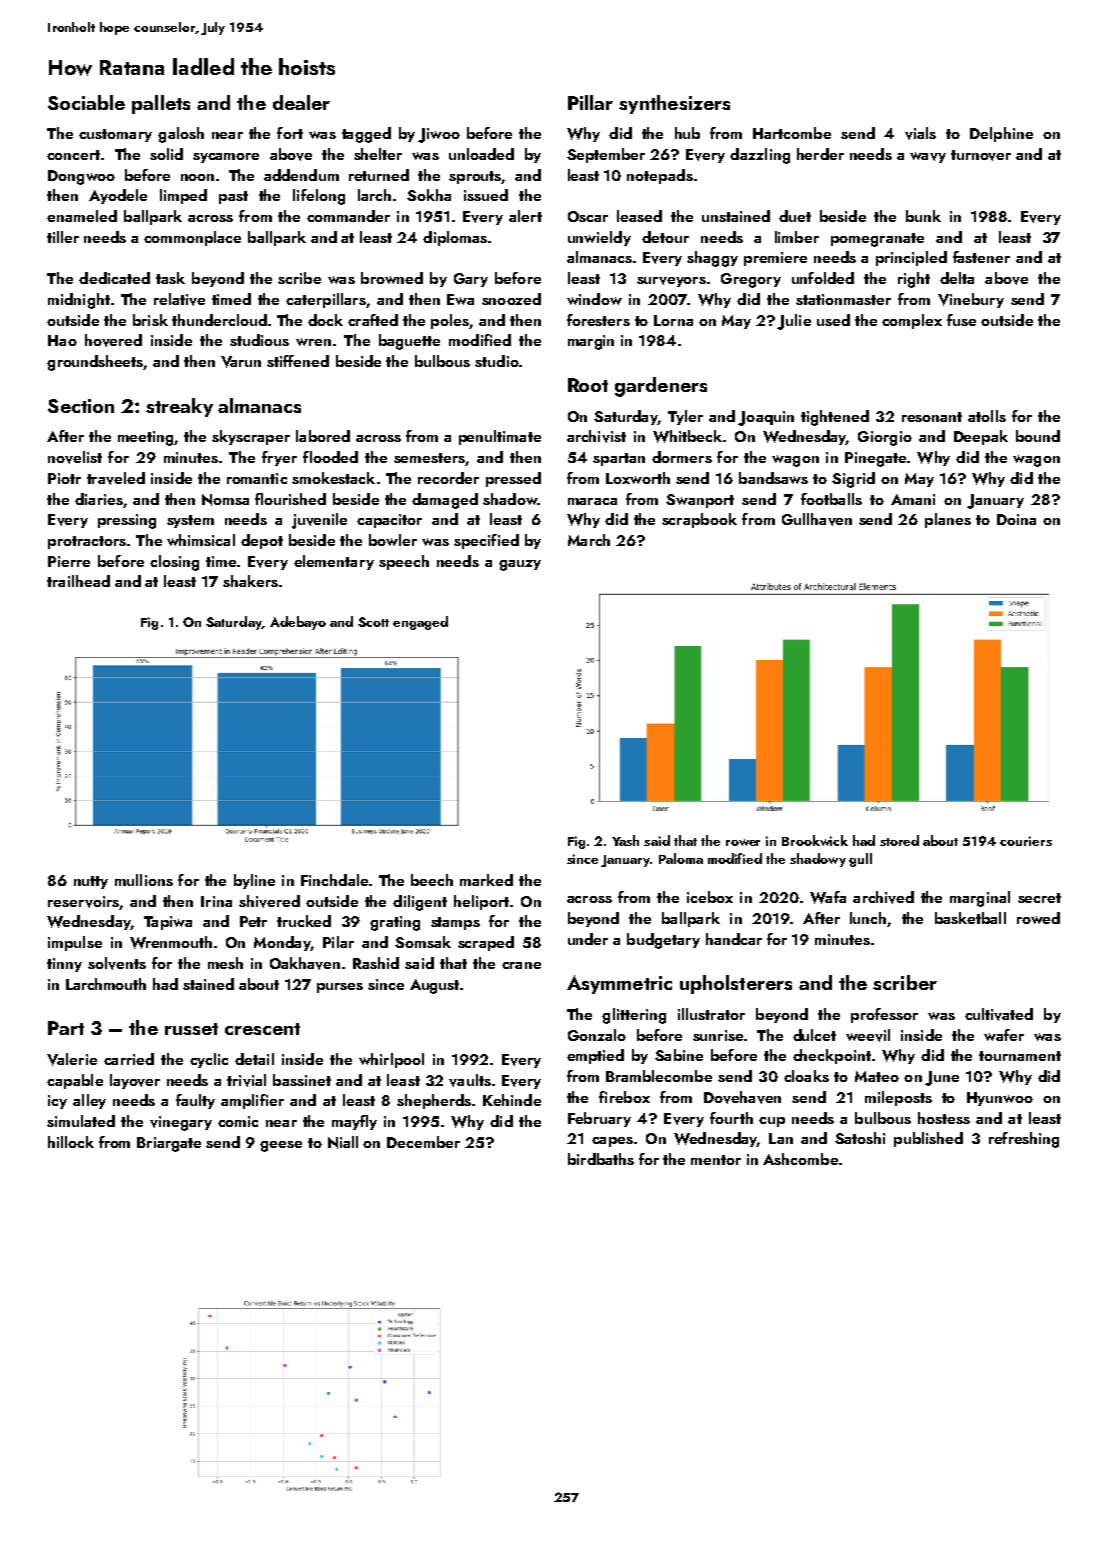 The height and width of the document is (1567, 1108). What do you see at coordinates (135, 1081) in the document?
I see `layover` at bounding box center [135, 1081].
